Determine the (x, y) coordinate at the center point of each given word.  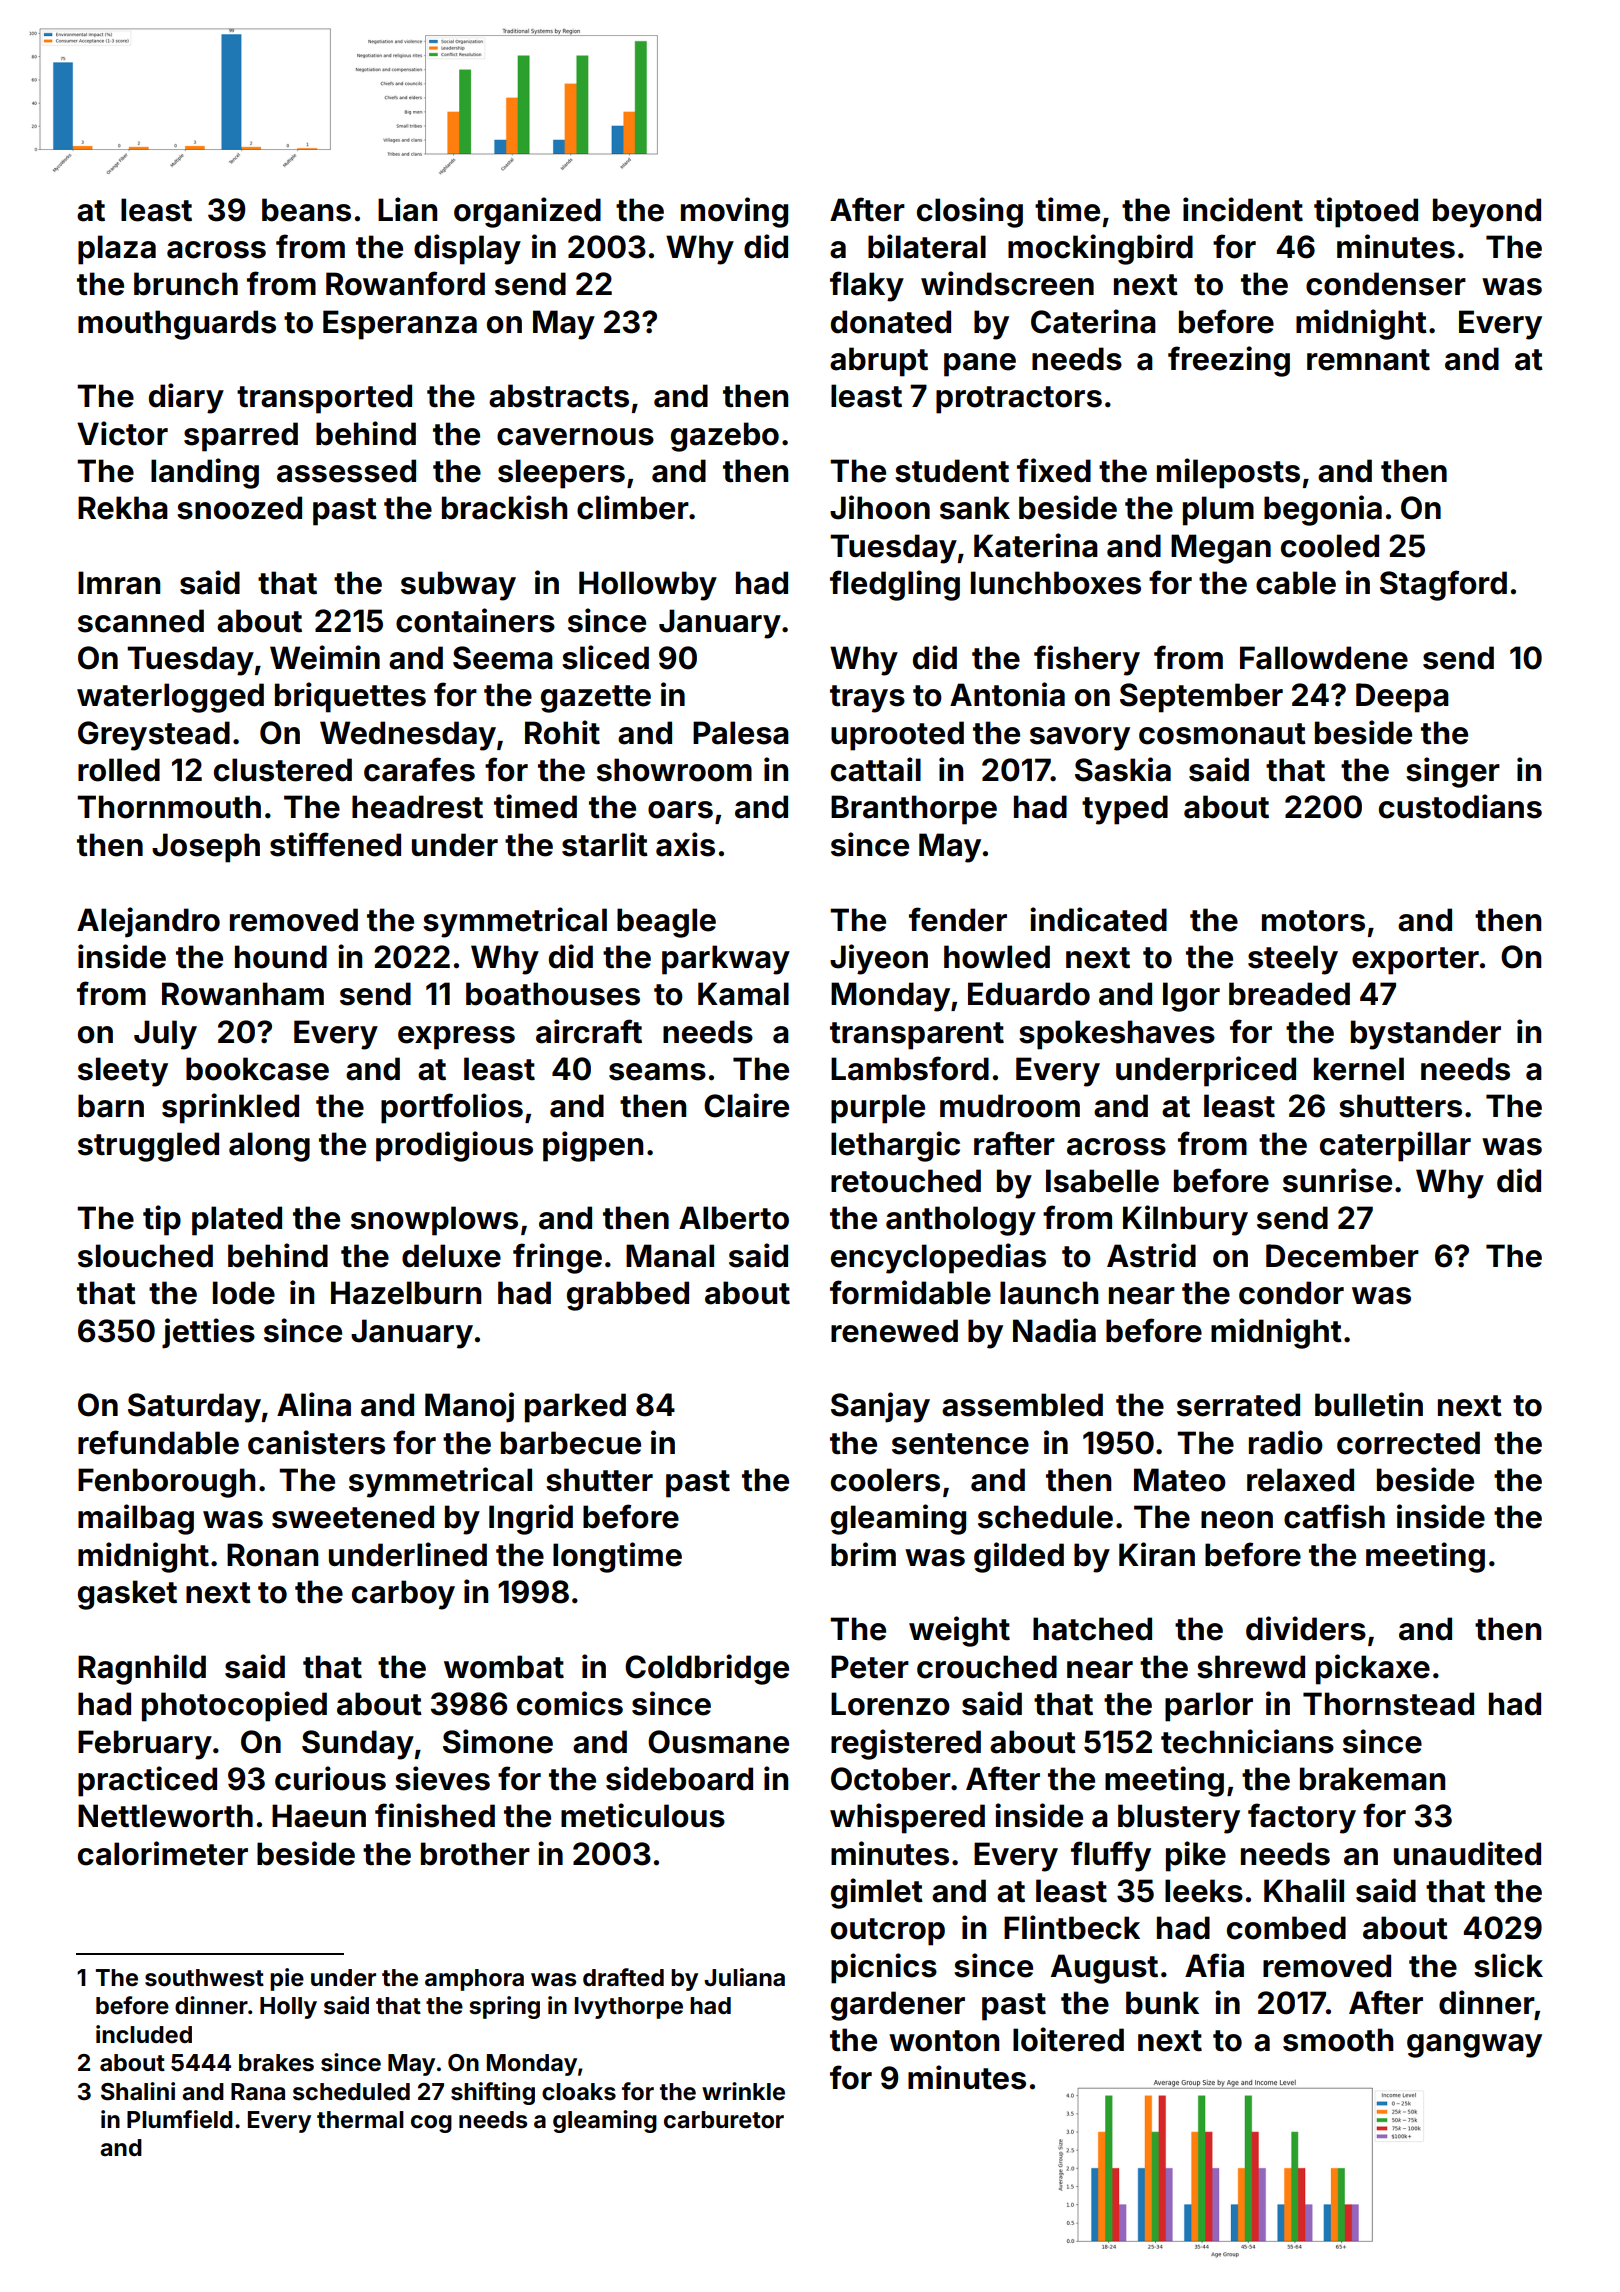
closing (970, 212)
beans (306, 210)
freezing (1229, 361)
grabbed (628, 1296)
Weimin (325, 657)
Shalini (138, 2091)
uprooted (897, 736)
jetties (208, 1333)
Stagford (1443, 585)
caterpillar (1395, 1146)
